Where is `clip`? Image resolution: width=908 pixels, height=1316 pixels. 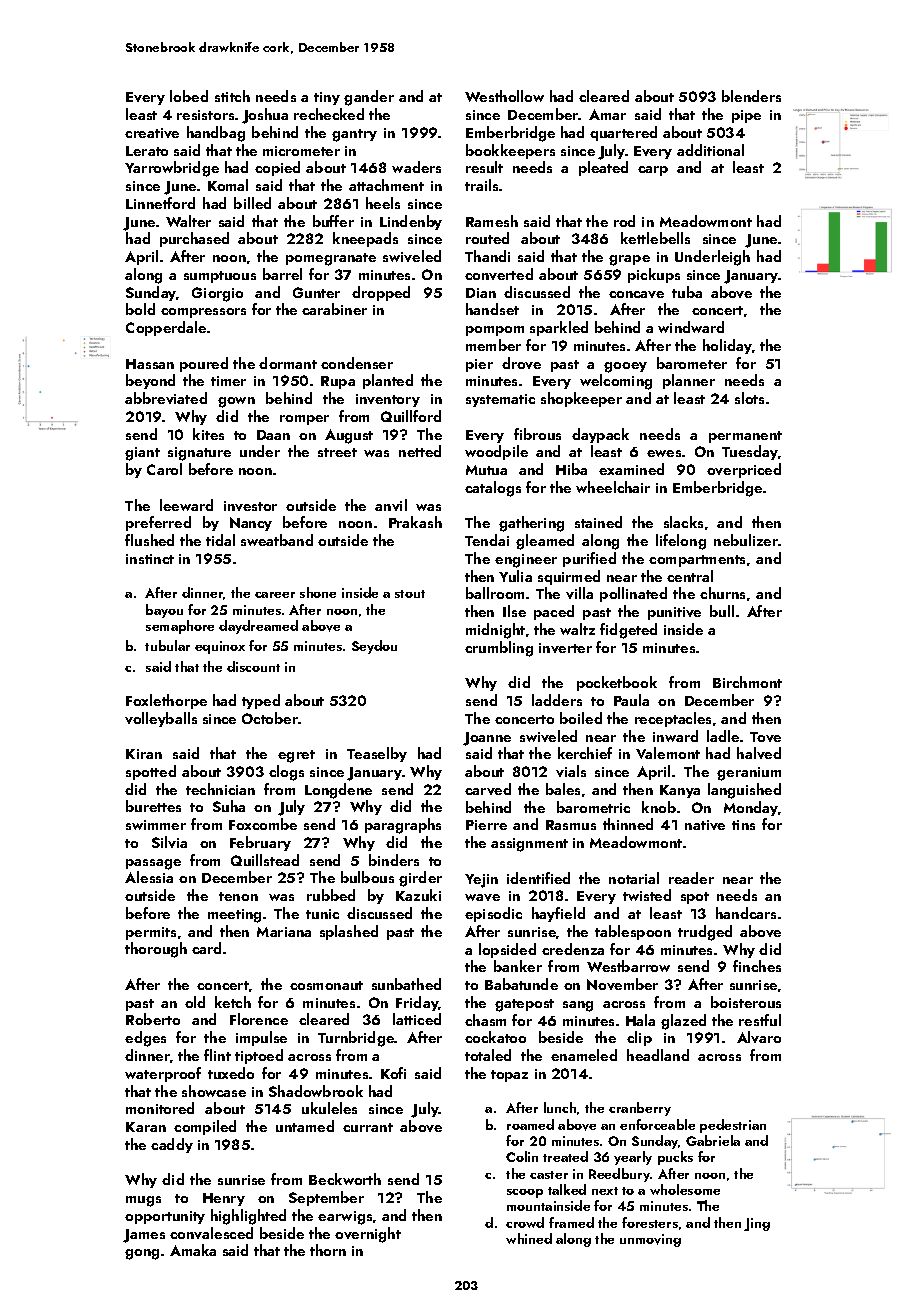
clip is located at coordinates (639, 1038).
